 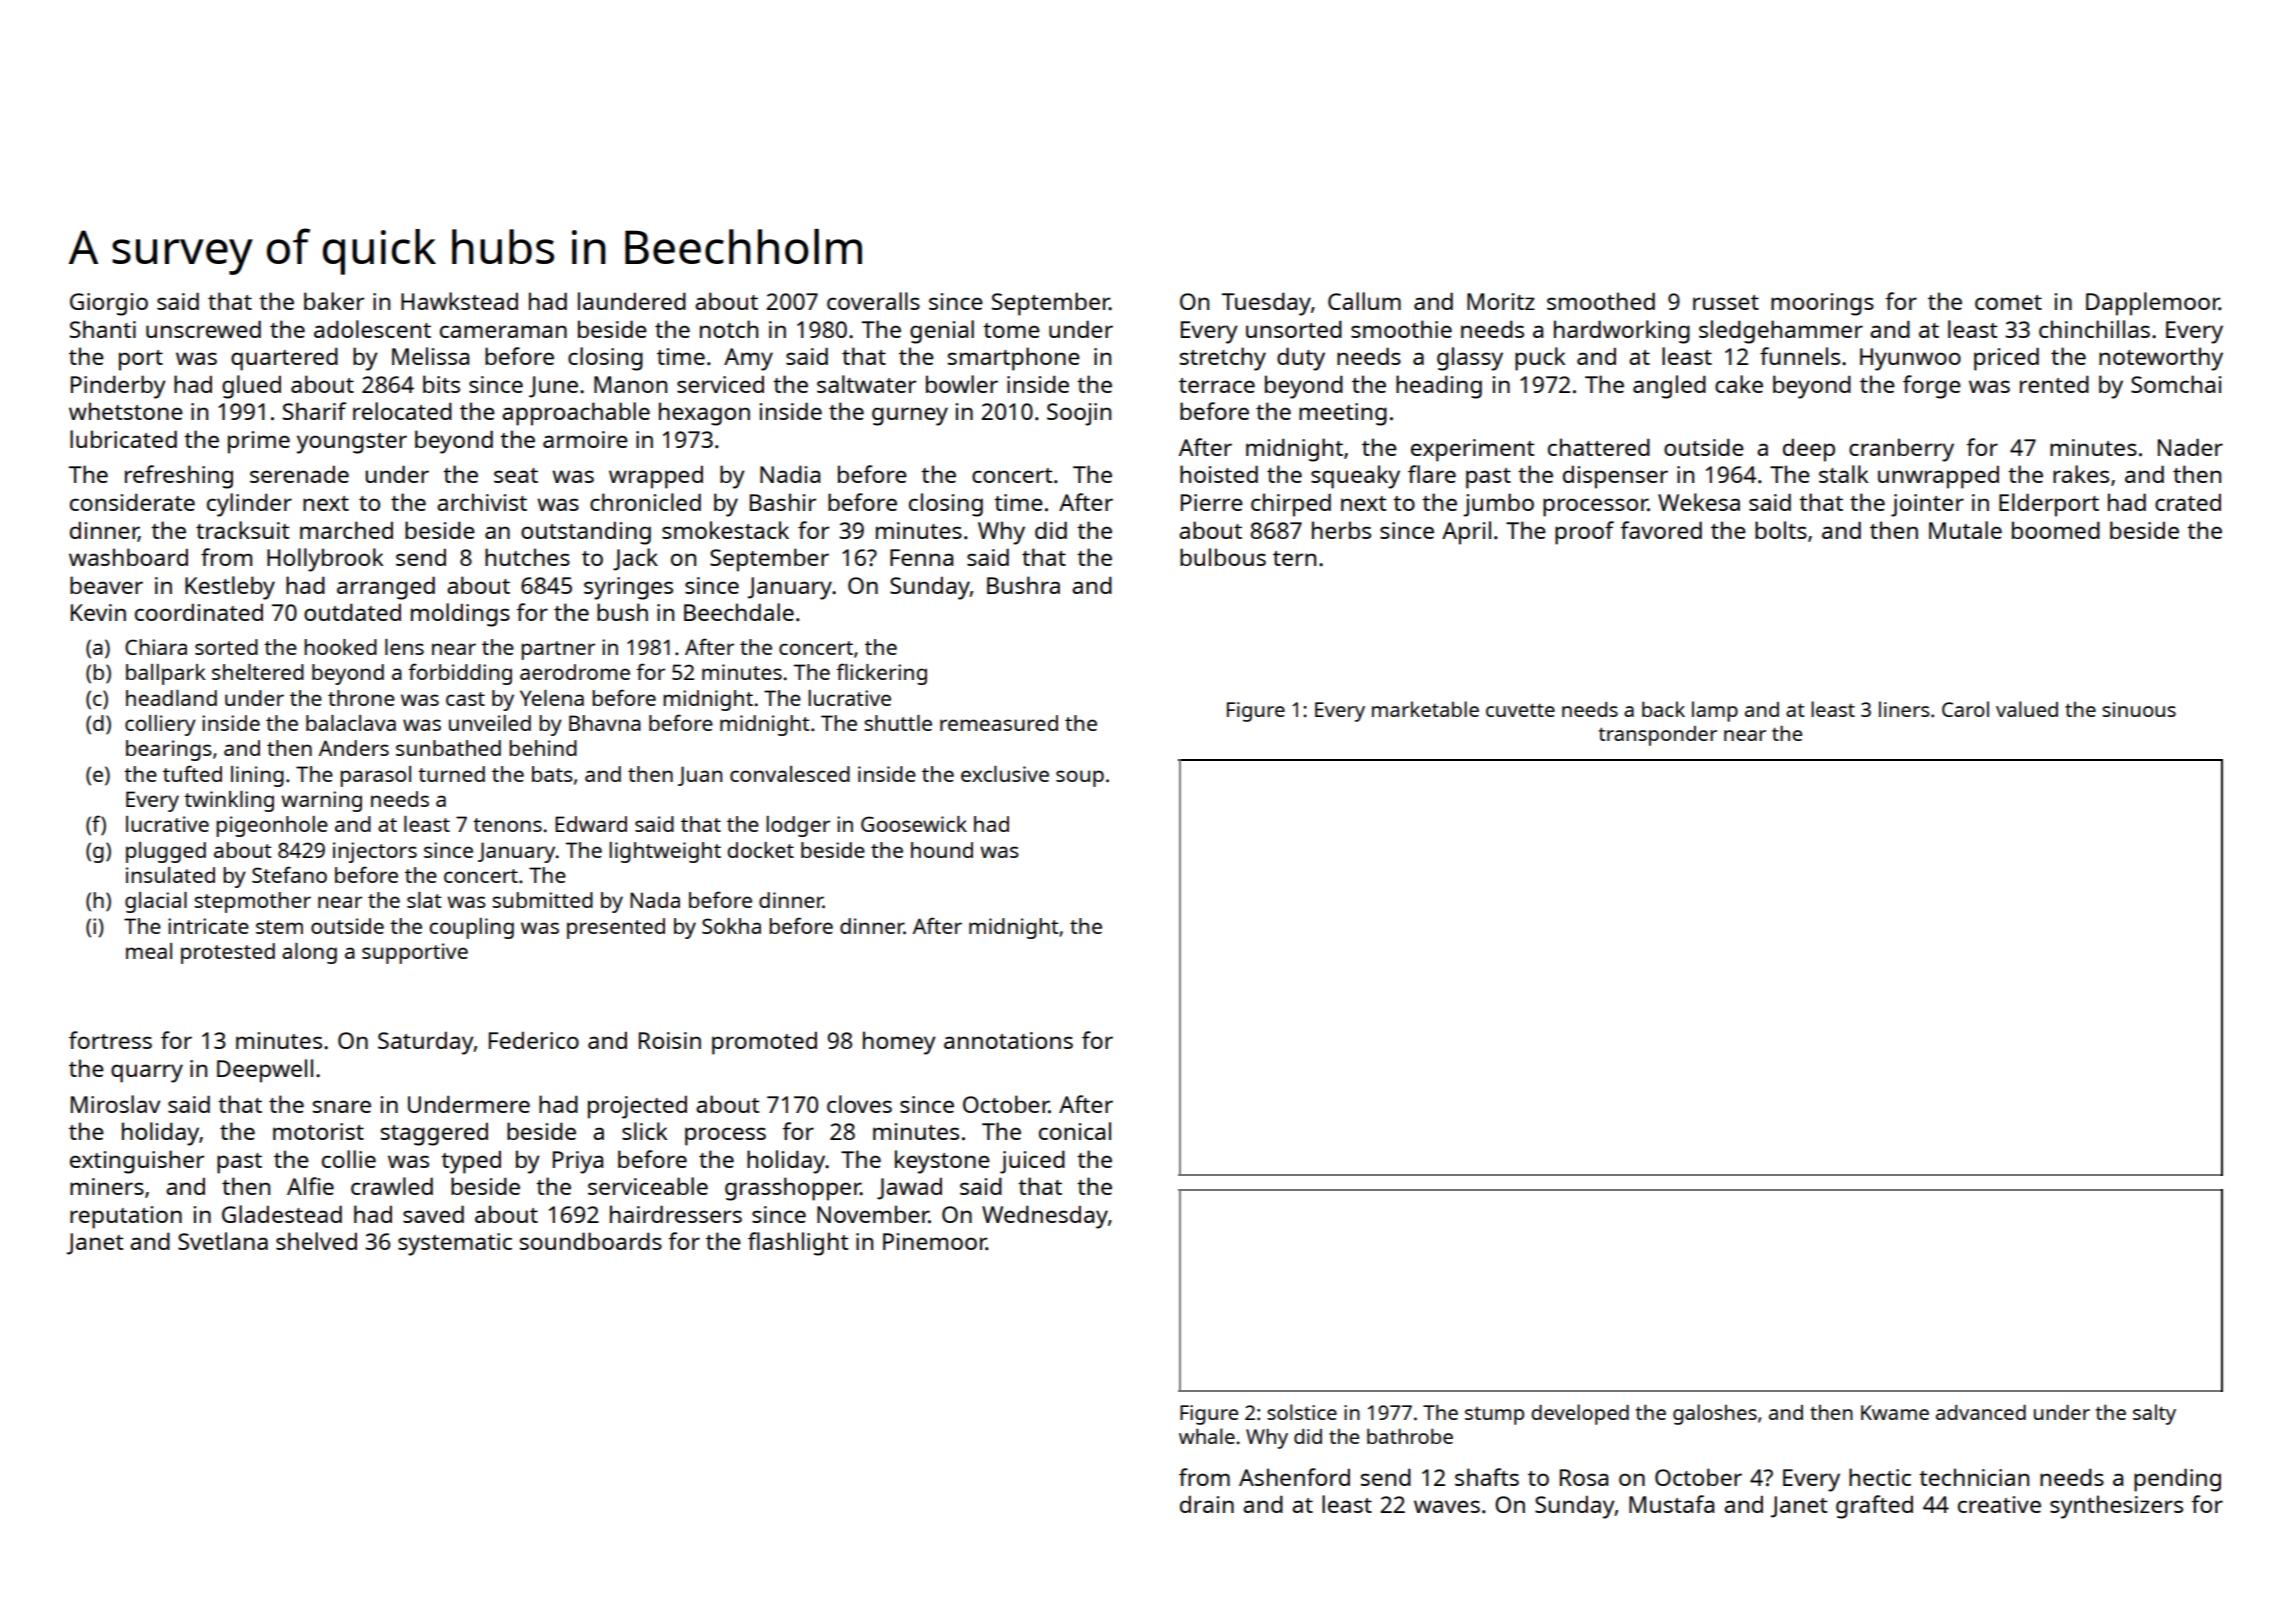 What do you see at coordinates (591, 1241) in the screenshot?
I see `soundboards` at bounding box center [591, 1241].
